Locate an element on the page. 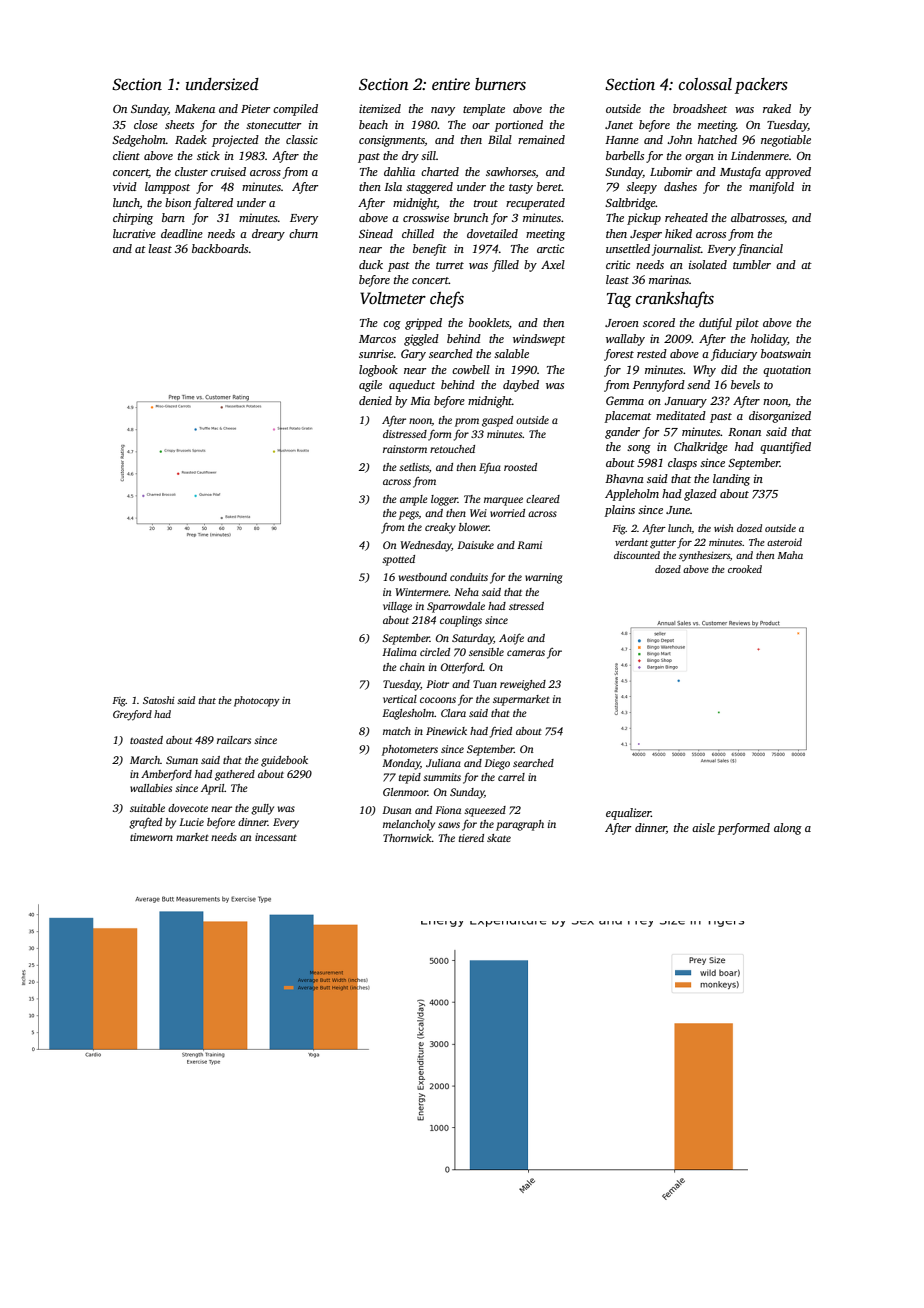 The width and height of the page is (924, 1308). close is located at coordinates (146, 124).
